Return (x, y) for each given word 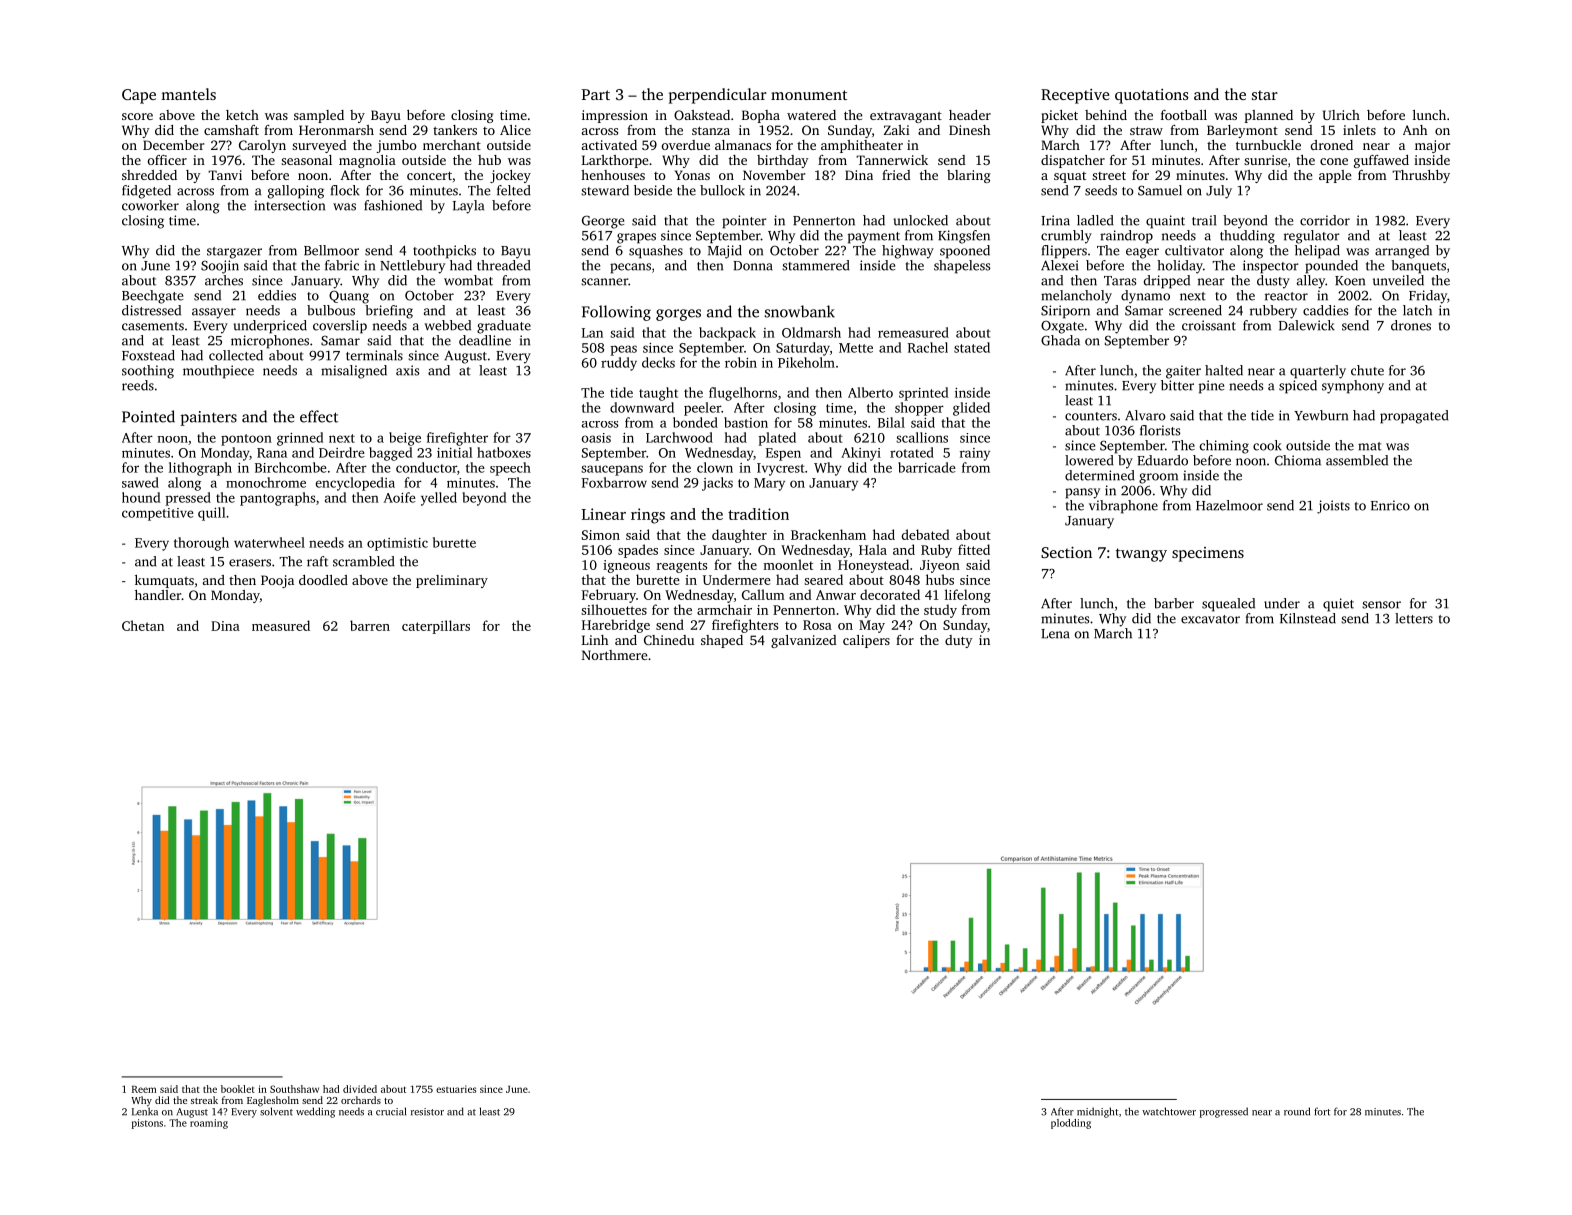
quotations (1152, 96)
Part (595, 94)
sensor (1381, 605)
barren (370, 625)
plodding (1071, 1124)
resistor (427, 1112)
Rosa (817, 625)
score (137, 116)
